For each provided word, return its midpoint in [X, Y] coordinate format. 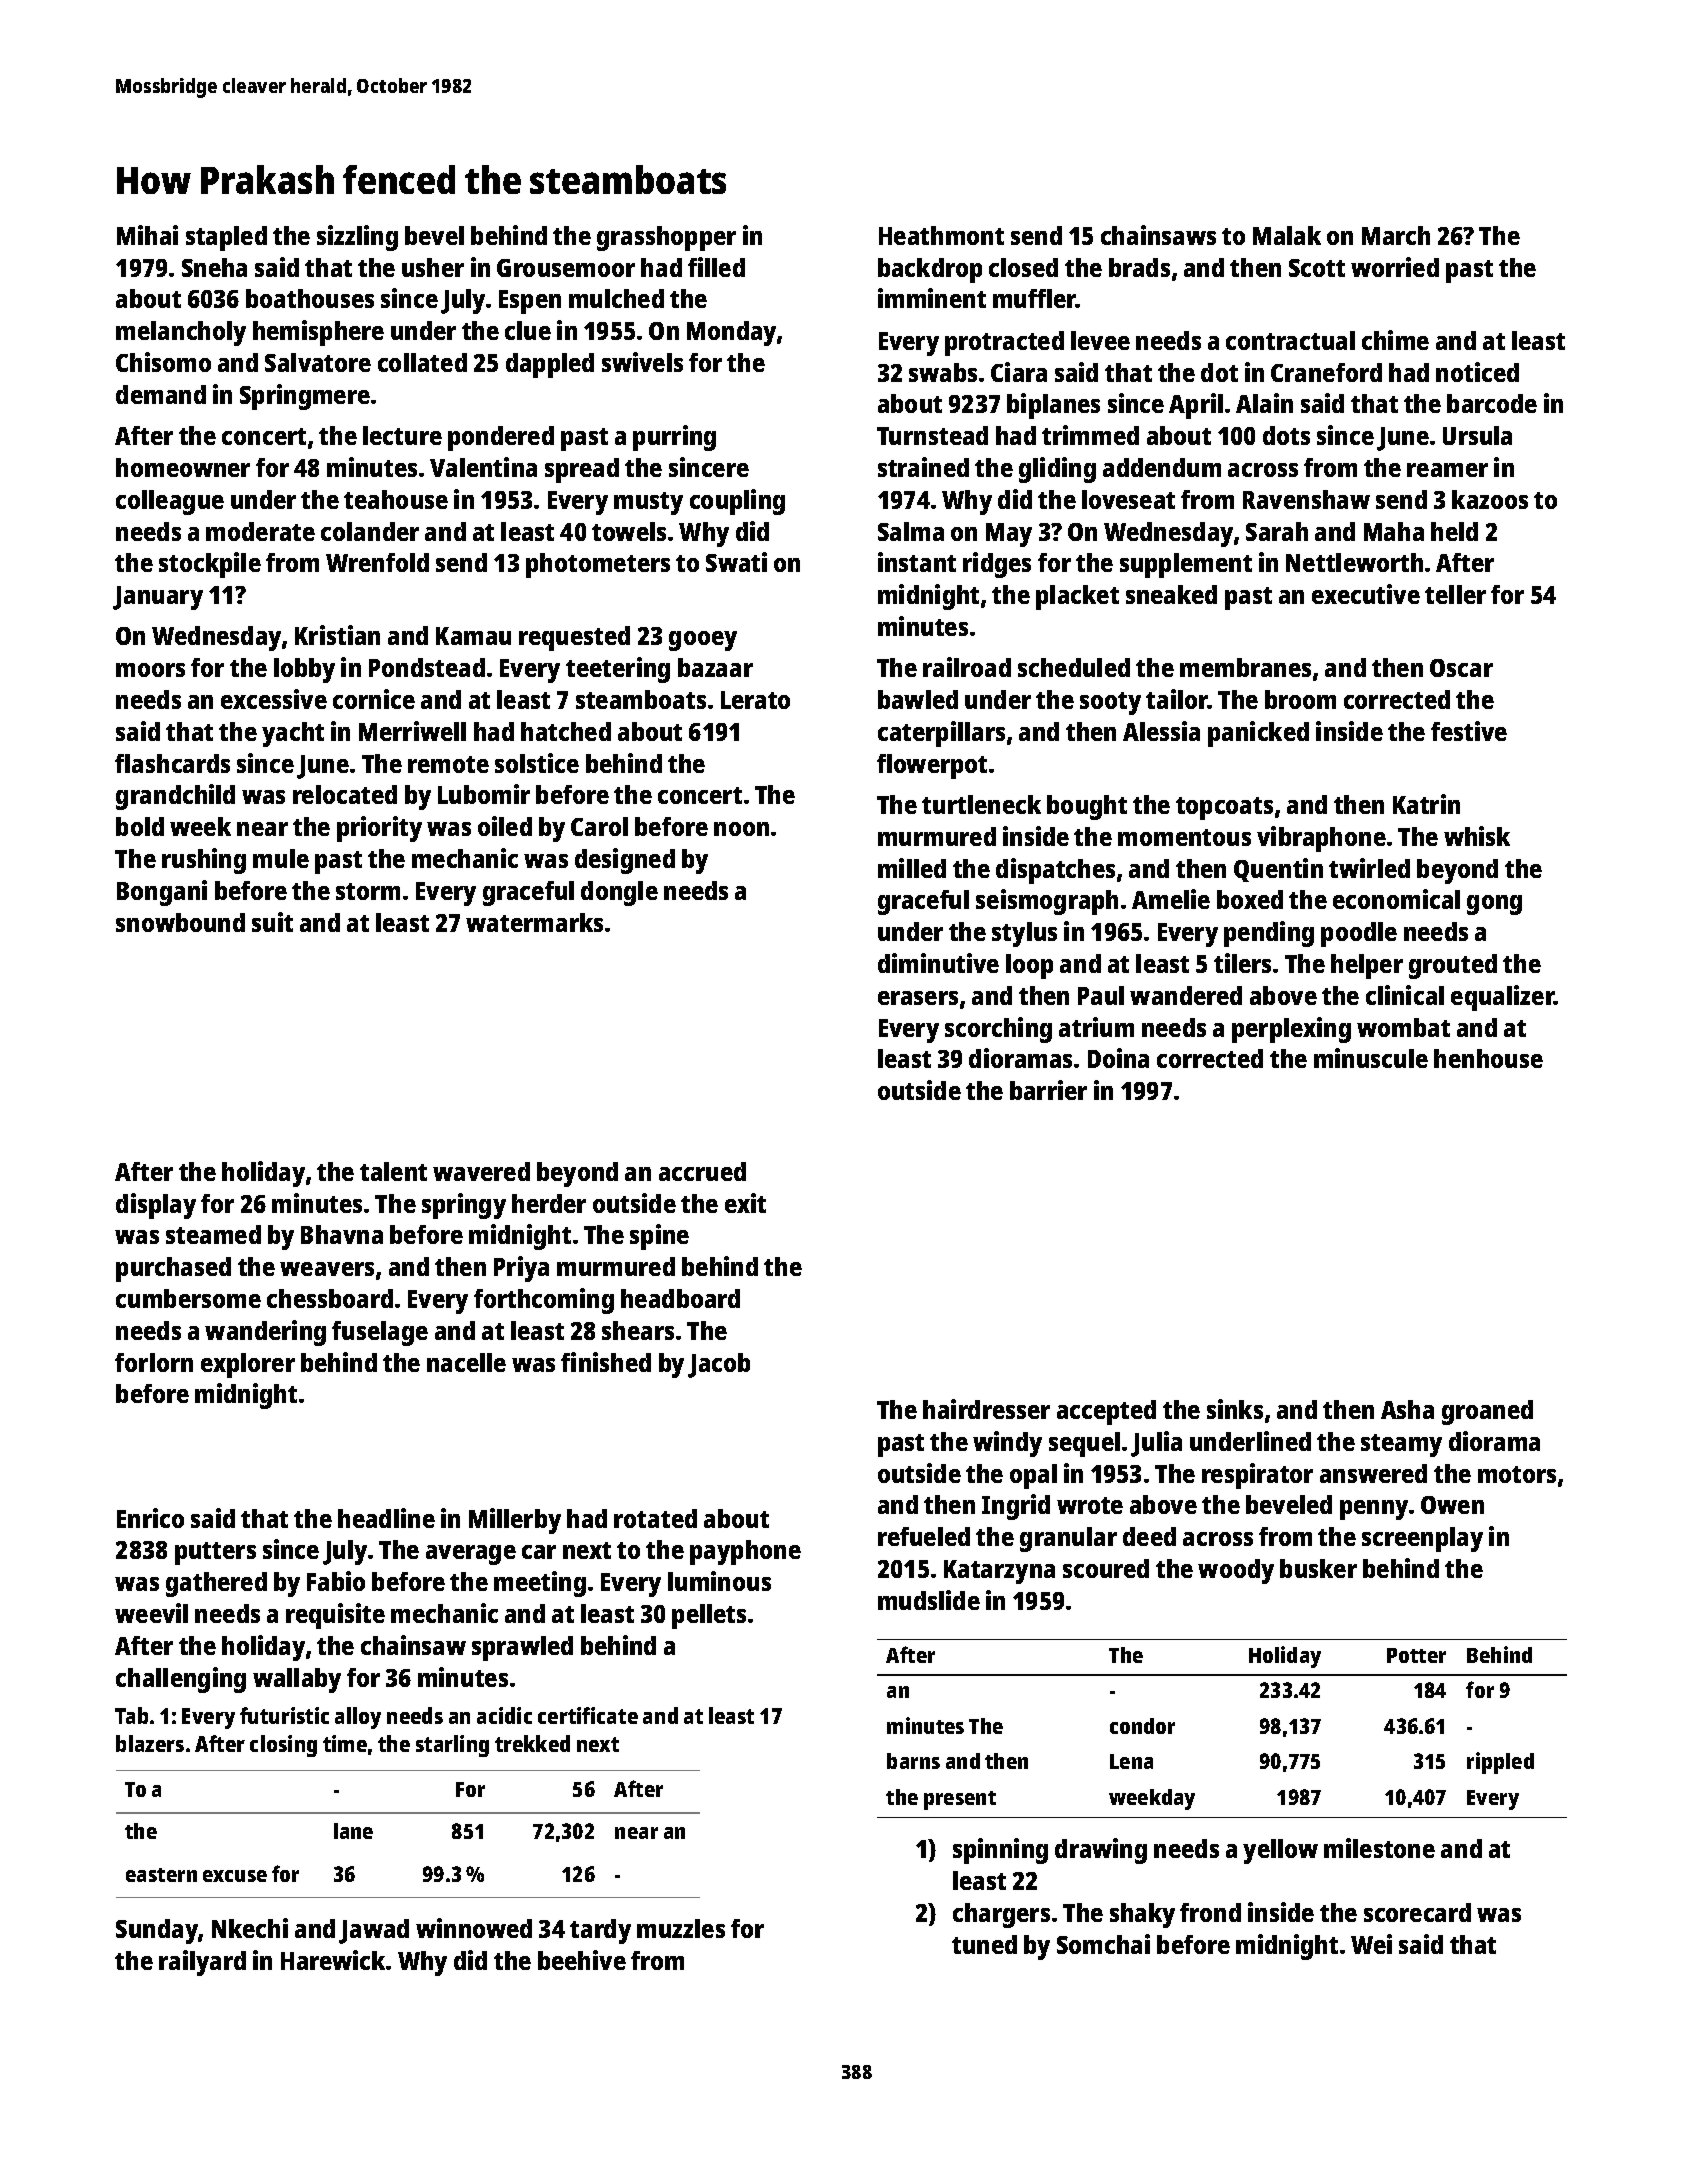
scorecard [1417, 1912]
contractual [1290, 340]
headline [386, 1518]
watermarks [534, 922]
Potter [1416, 1655]
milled [912, 868]
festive [1469, 731]
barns [913, 1761]
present [960, 1800]
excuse [235, 1876]
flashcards [172, 763]
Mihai [147, 235]
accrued [702, 1171]
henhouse [1488, 1058]
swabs [943, 372]
